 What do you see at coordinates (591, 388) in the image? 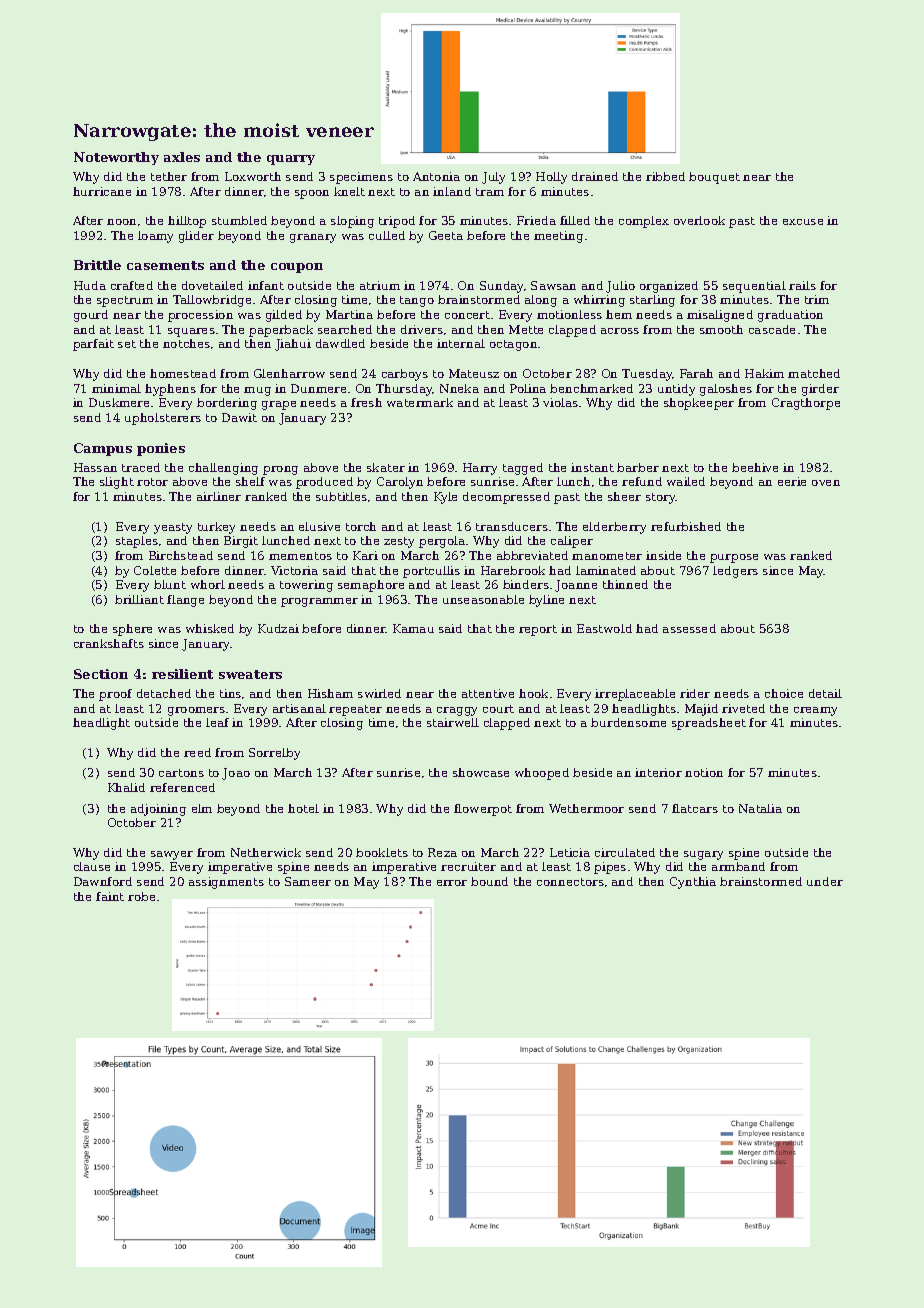
I see `benchmarked` at bounding box center [591, 388].
